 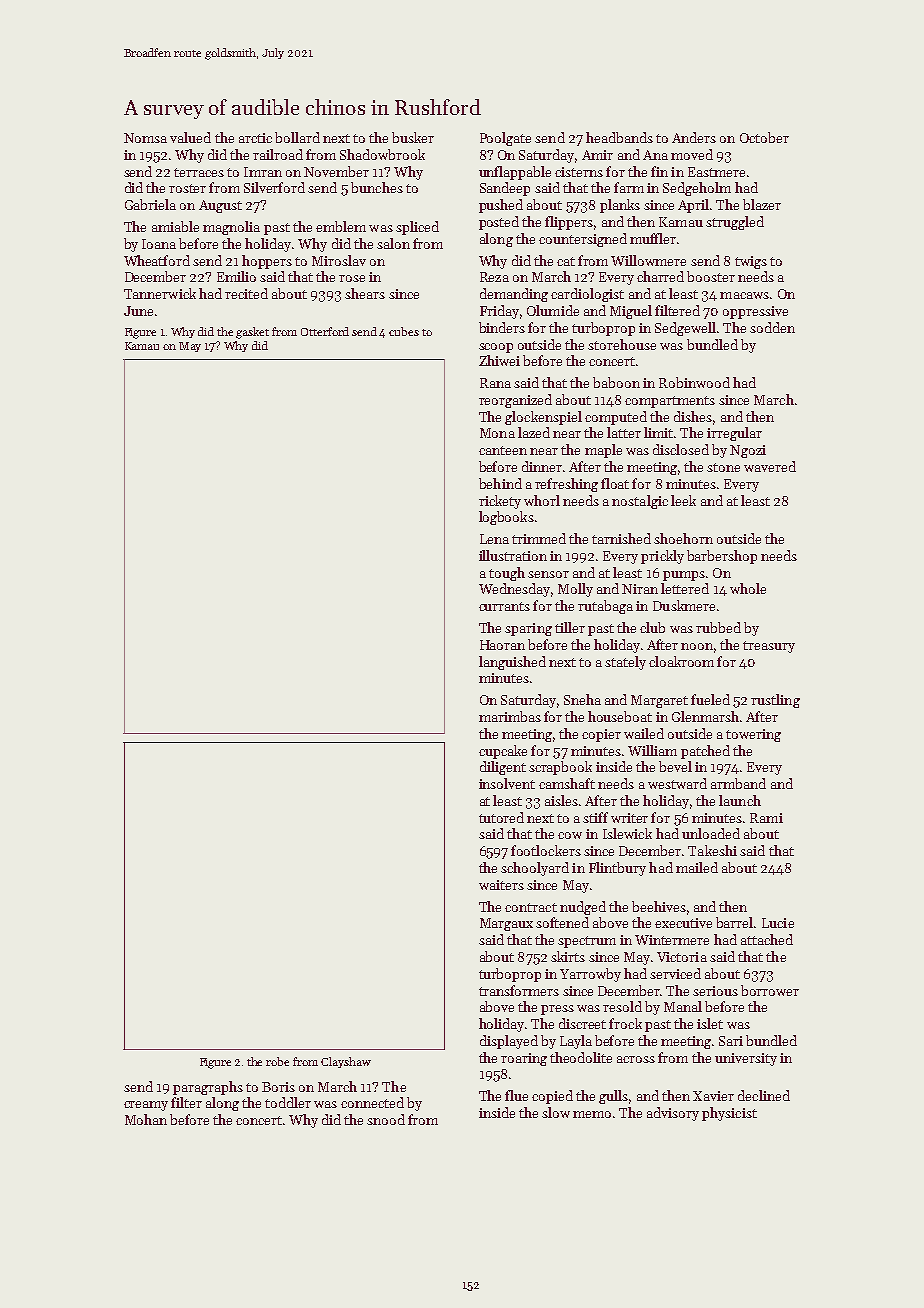 What do you see at coordinates (146, 1106) in the document?
I see `creamy` at bounding box center [146, 1106].
